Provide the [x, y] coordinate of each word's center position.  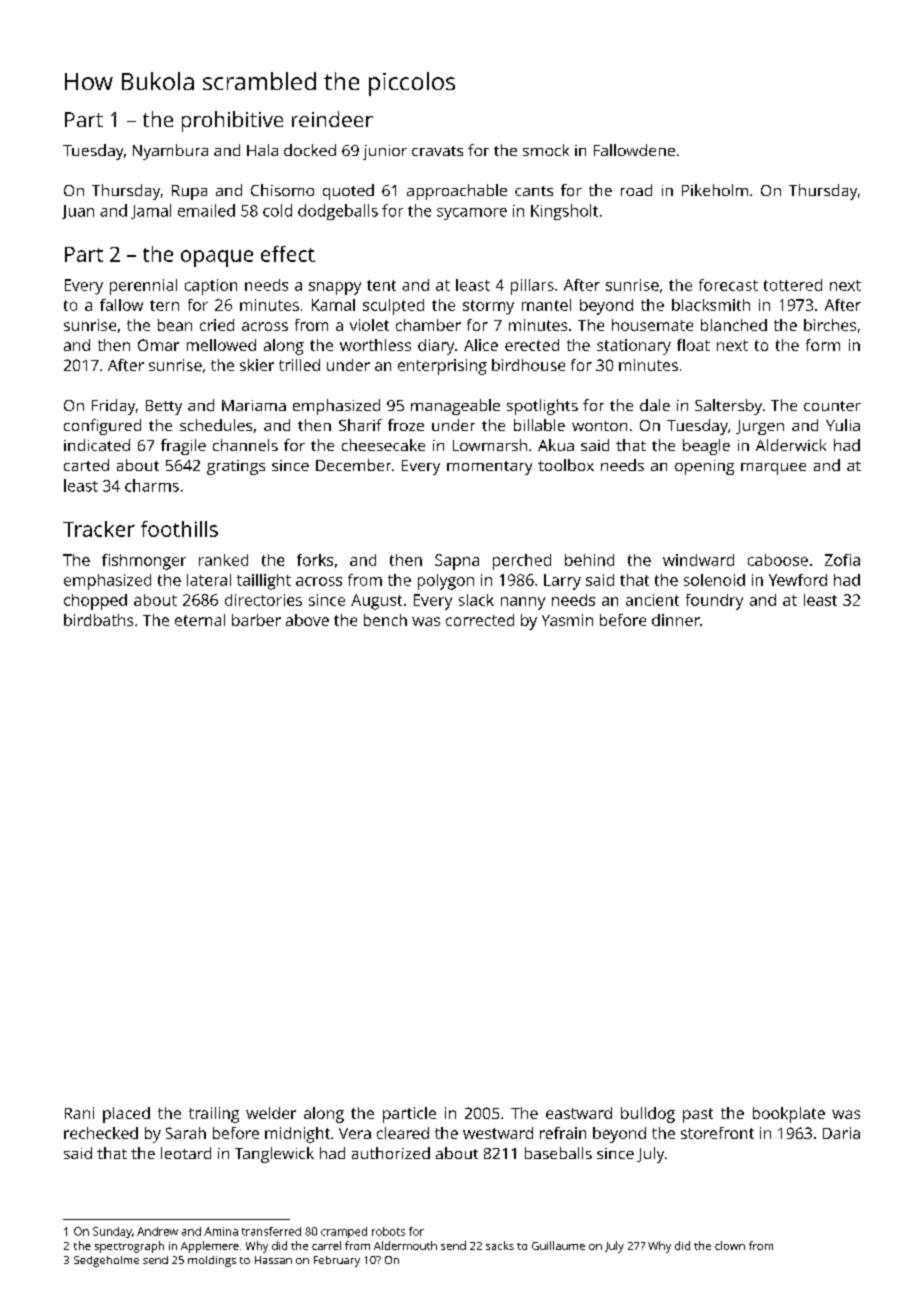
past [698, 1115]
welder [271, 1113]
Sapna [457, 562]
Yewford [798, 580]
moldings [212, 1261]
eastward [579, 1113]
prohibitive [232, 121]
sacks [500, 1245]
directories [263, 600]
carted [86, 465]
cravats [437, 151]
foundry [714, 602]
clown [730, 1245]
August [376, 602]
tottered [793, 285]
